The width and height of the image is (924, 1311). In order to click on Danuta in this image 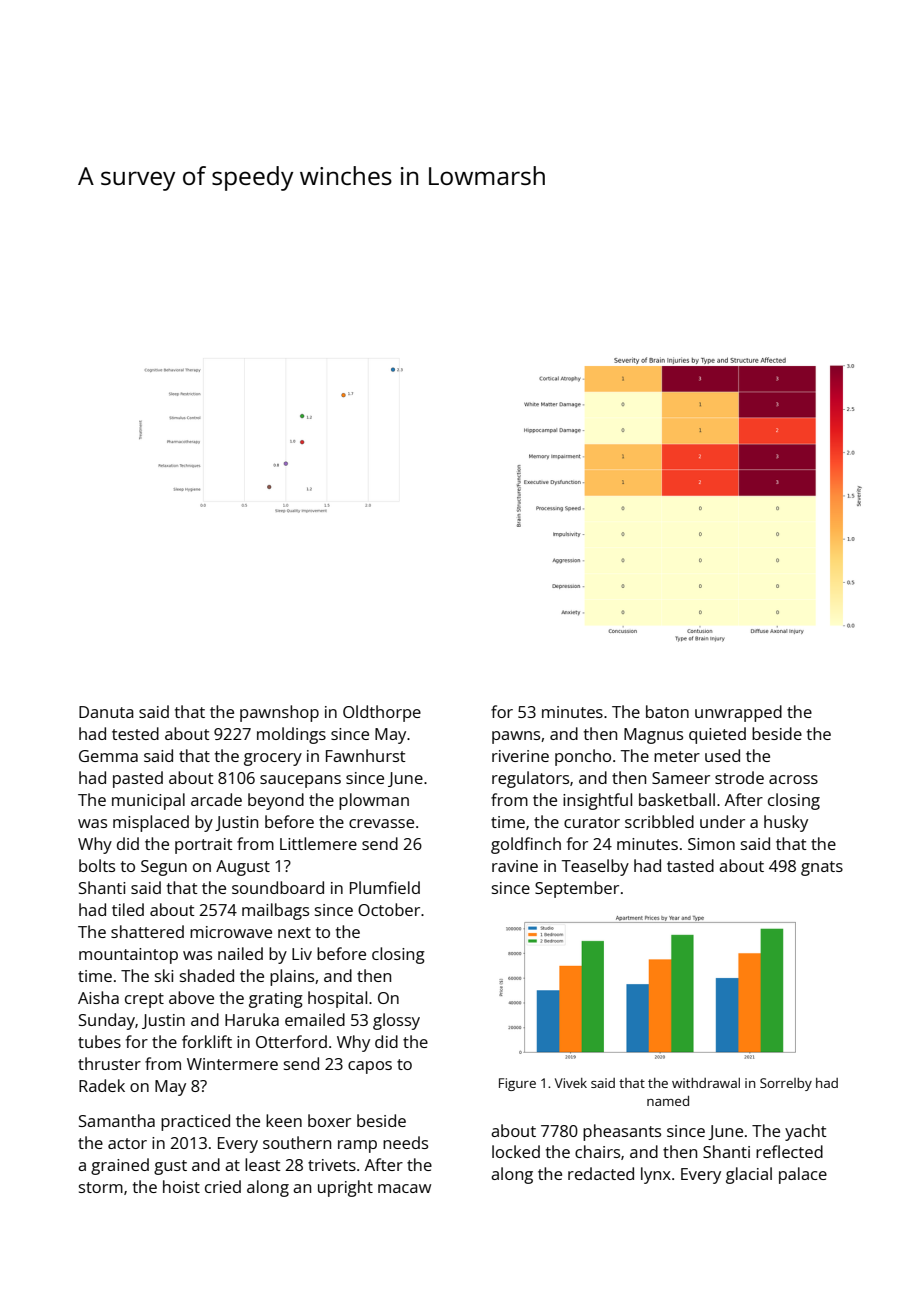, I will do `click(106, 712)`.
